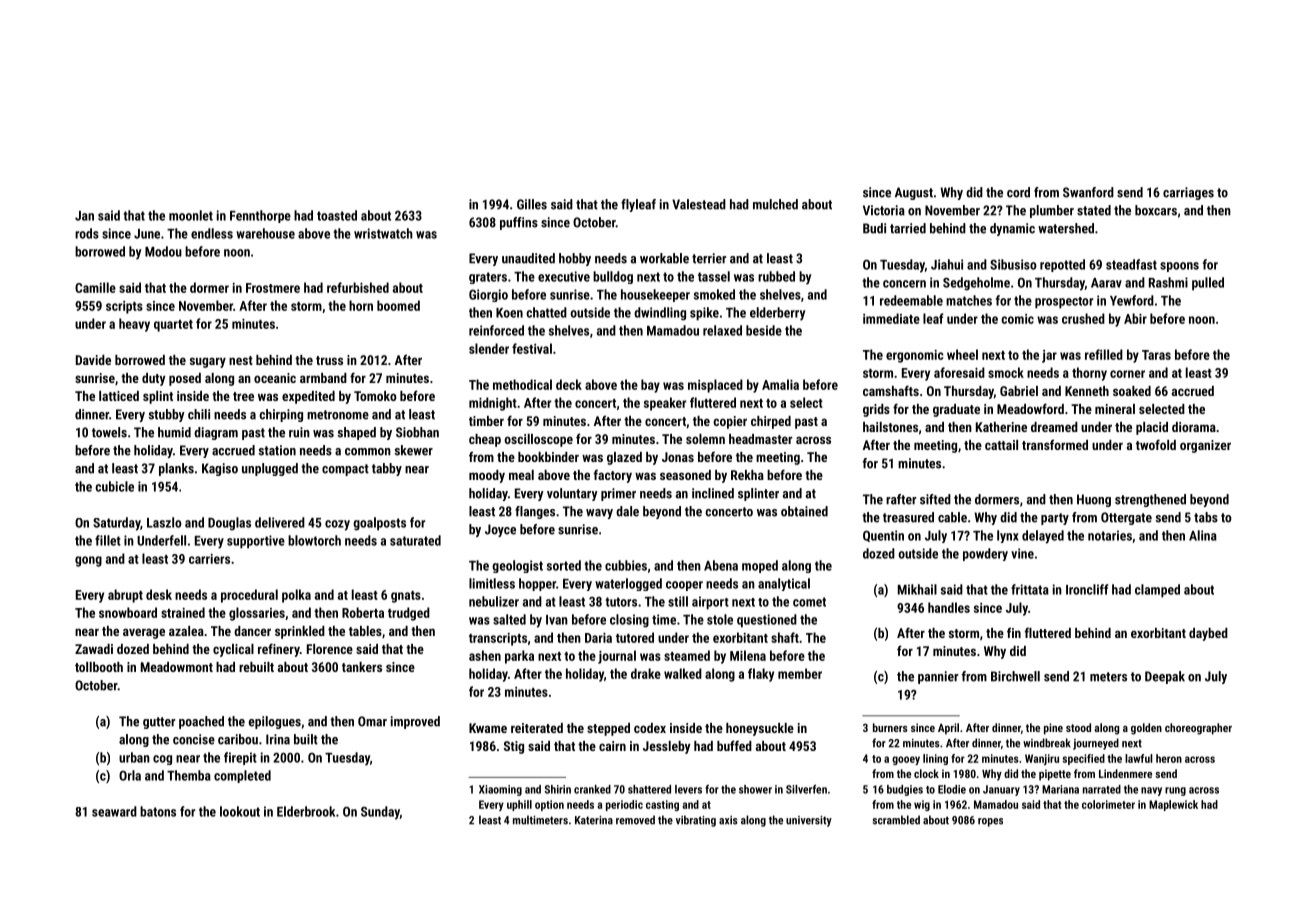 This document has height=924, width=1308. Describe the element at coordinates (380, 813) in the document. I see `Sunday` at that location.
